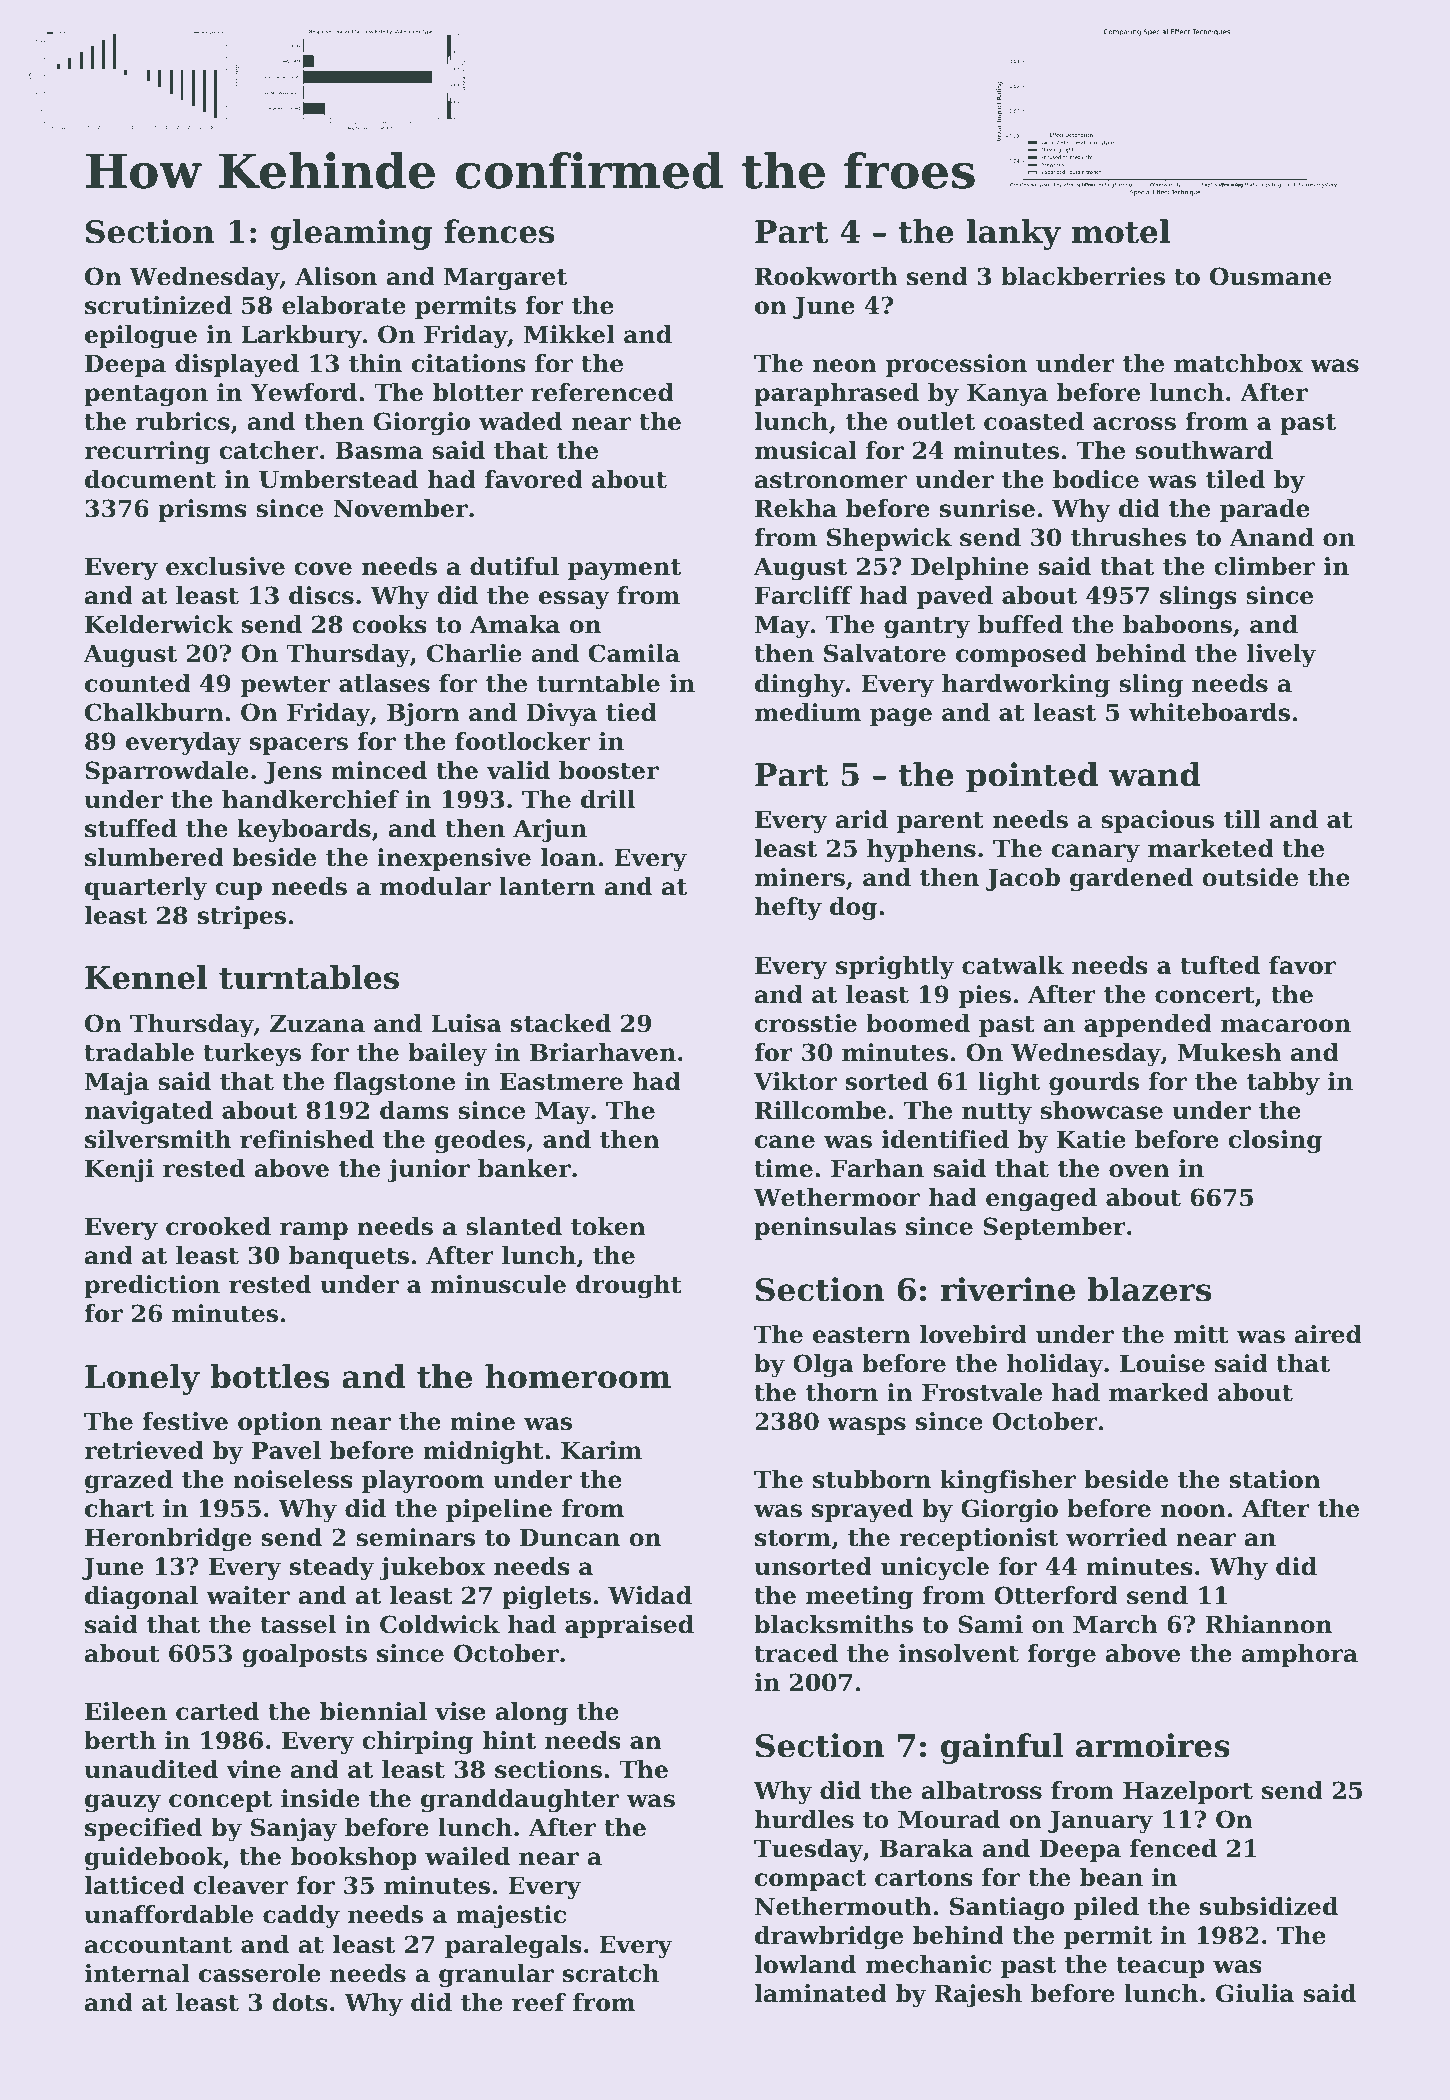 Image resolution: width=1450 pixels, height=2100 pixels. I want to click on holiday, so click(1055, 1365).
